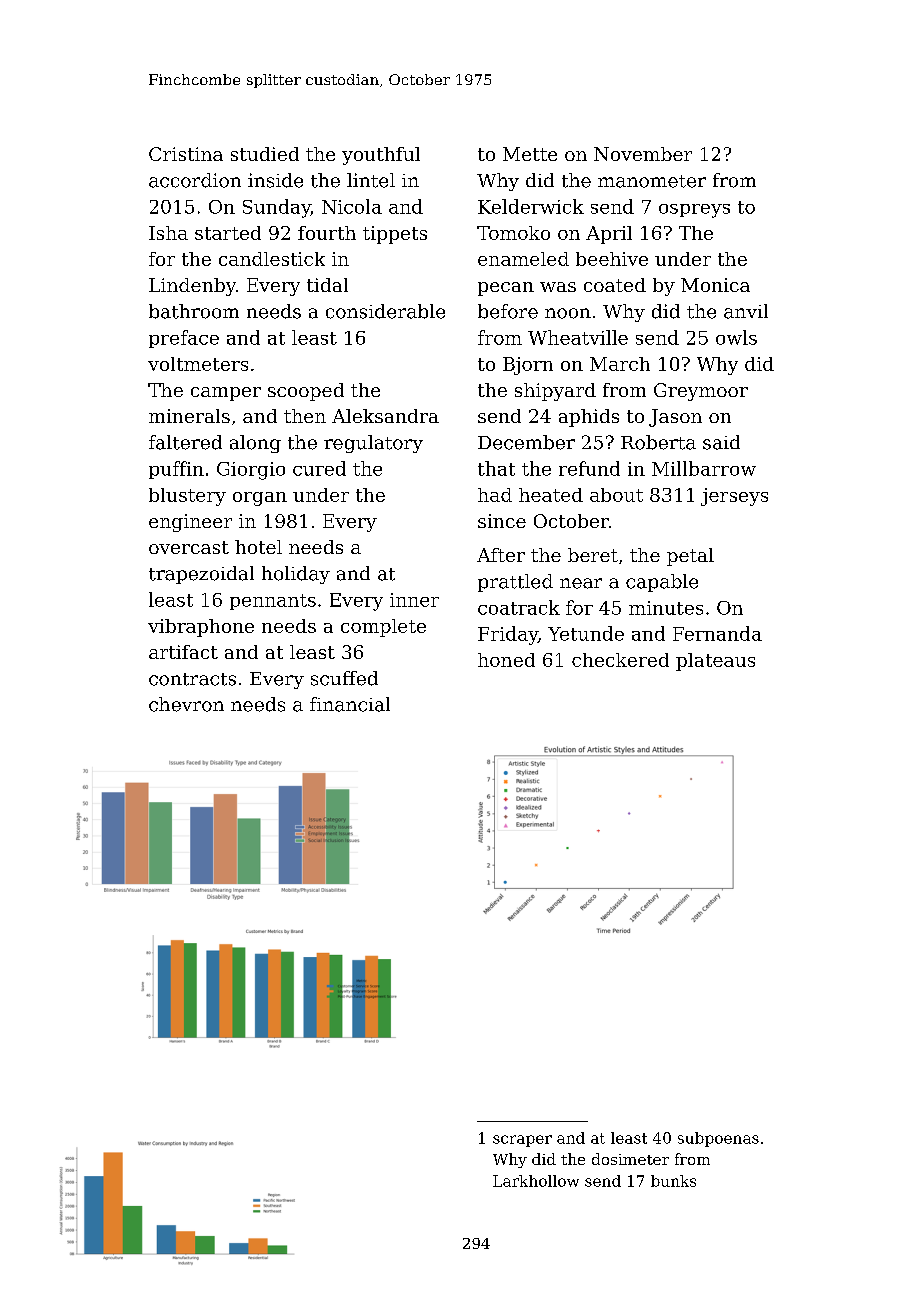  Describe the element at coordinates (658, 442) in the image. I see `Roberta` at that location.
